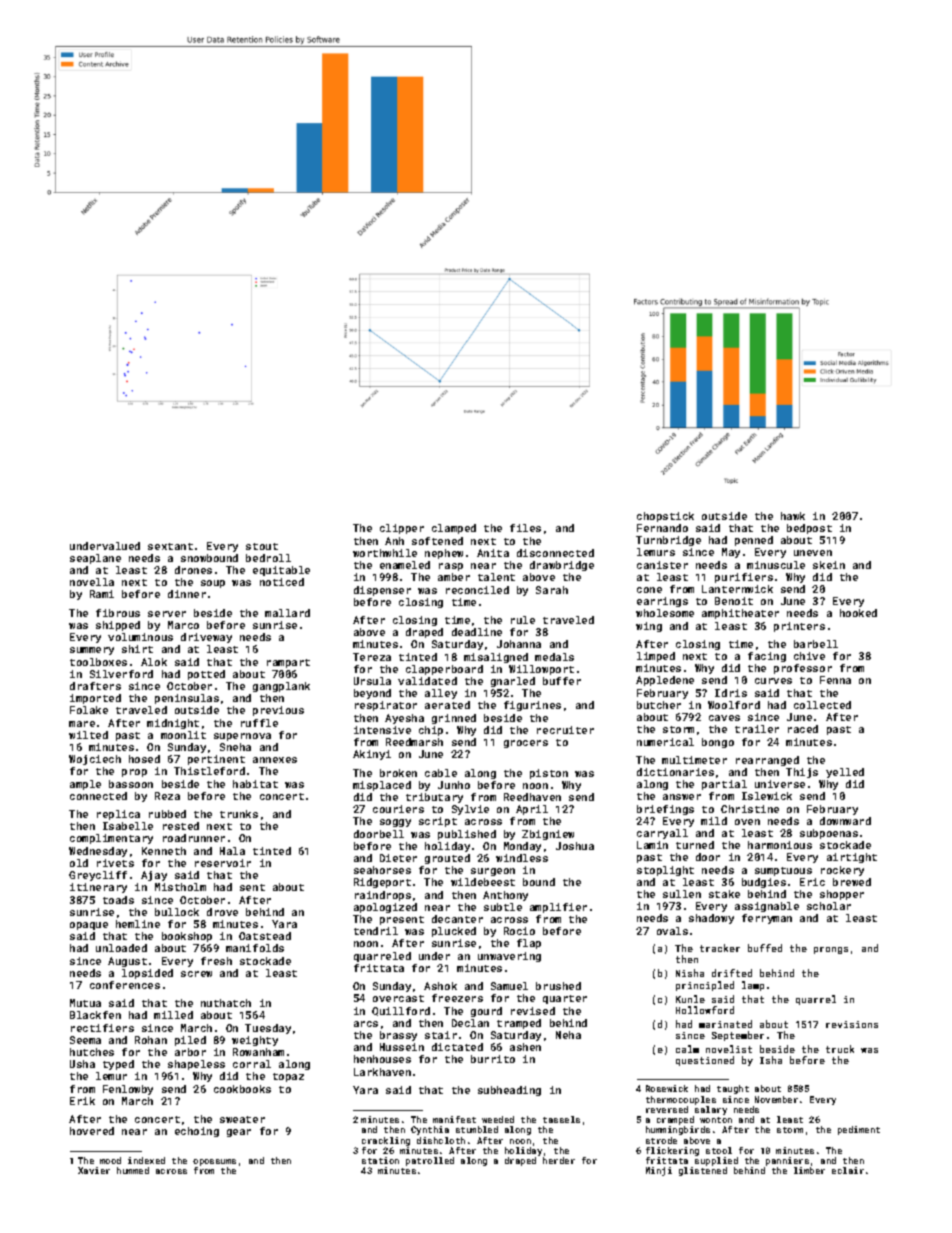 The image size is (952, 1233). Describe the element at coordinates (705, 1010) in the document. I see `Hollowford` at that location.
